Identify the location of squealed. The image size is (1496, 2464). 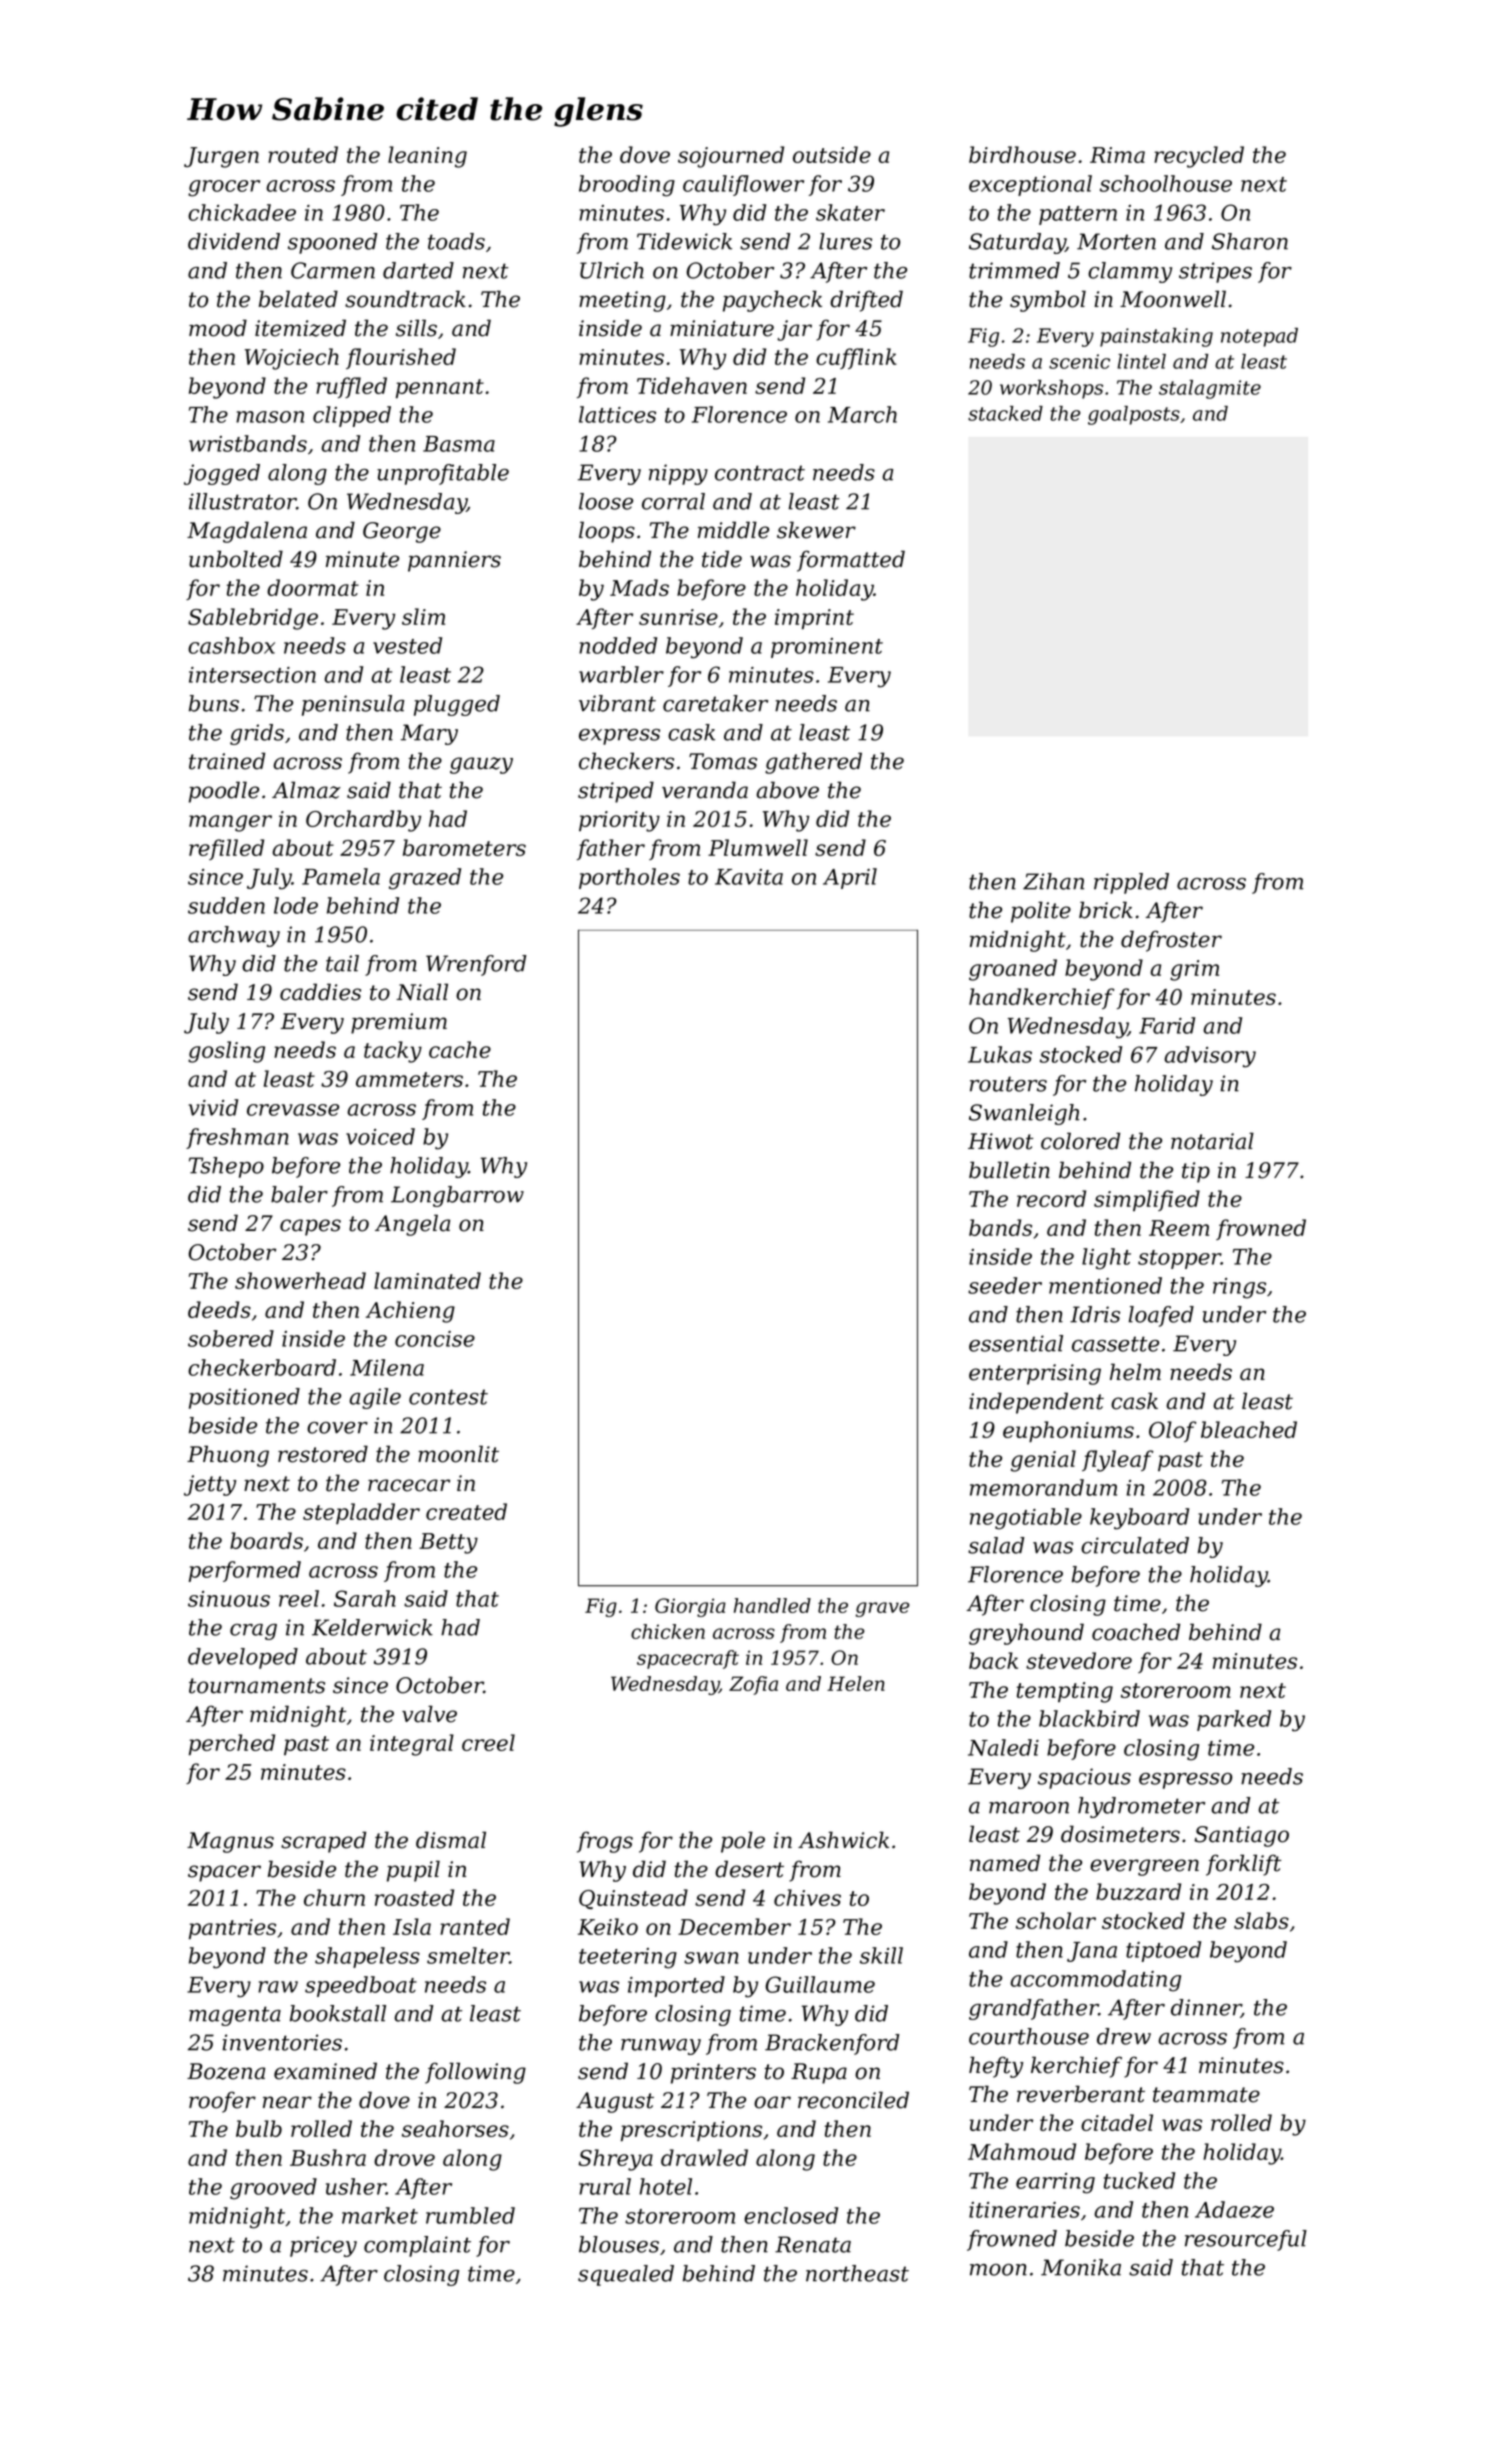
(626, 2275).
